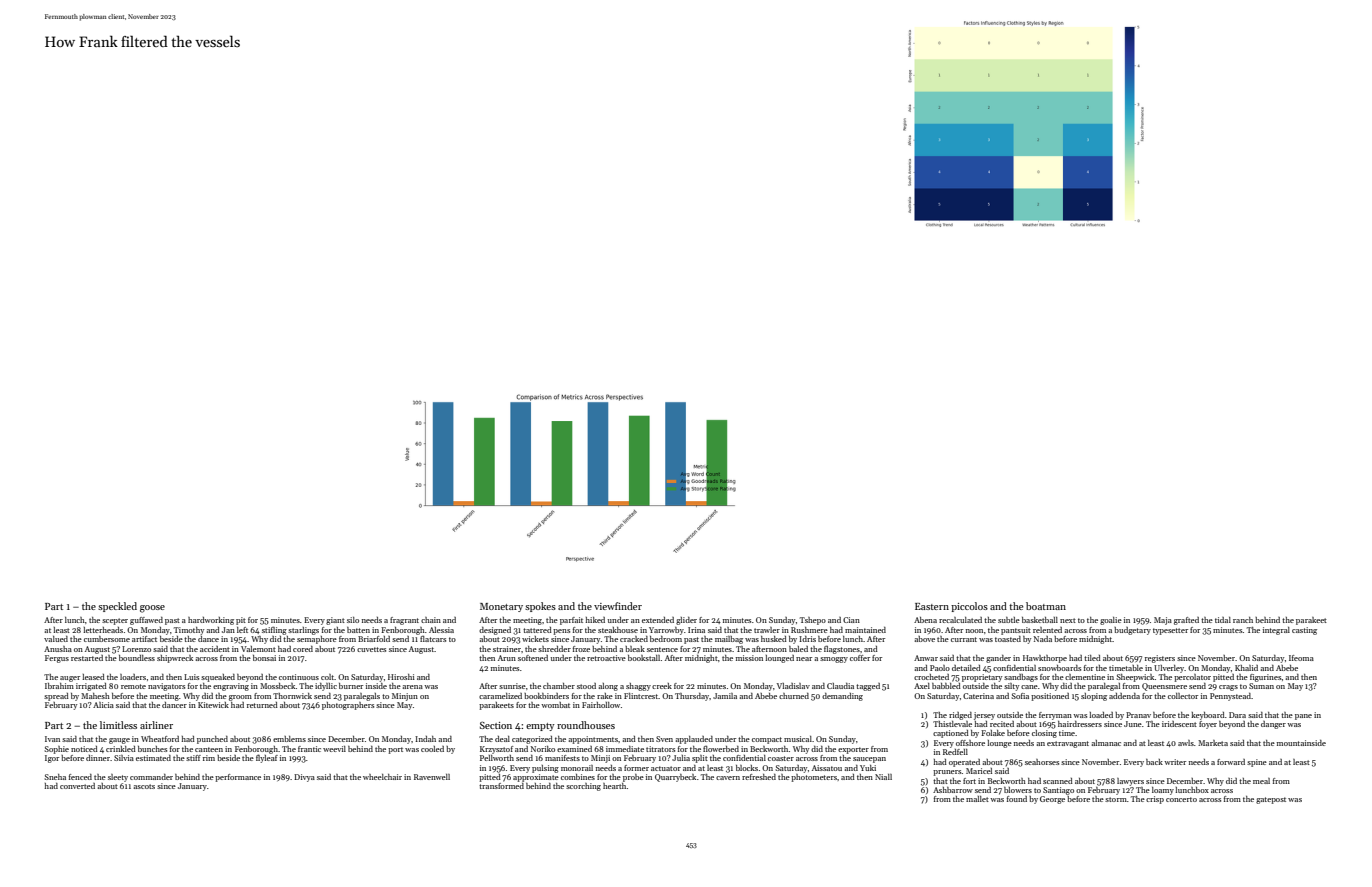  Describe the element at coordinates (496, 725) in the screenshot. I see `Section` at that location.
